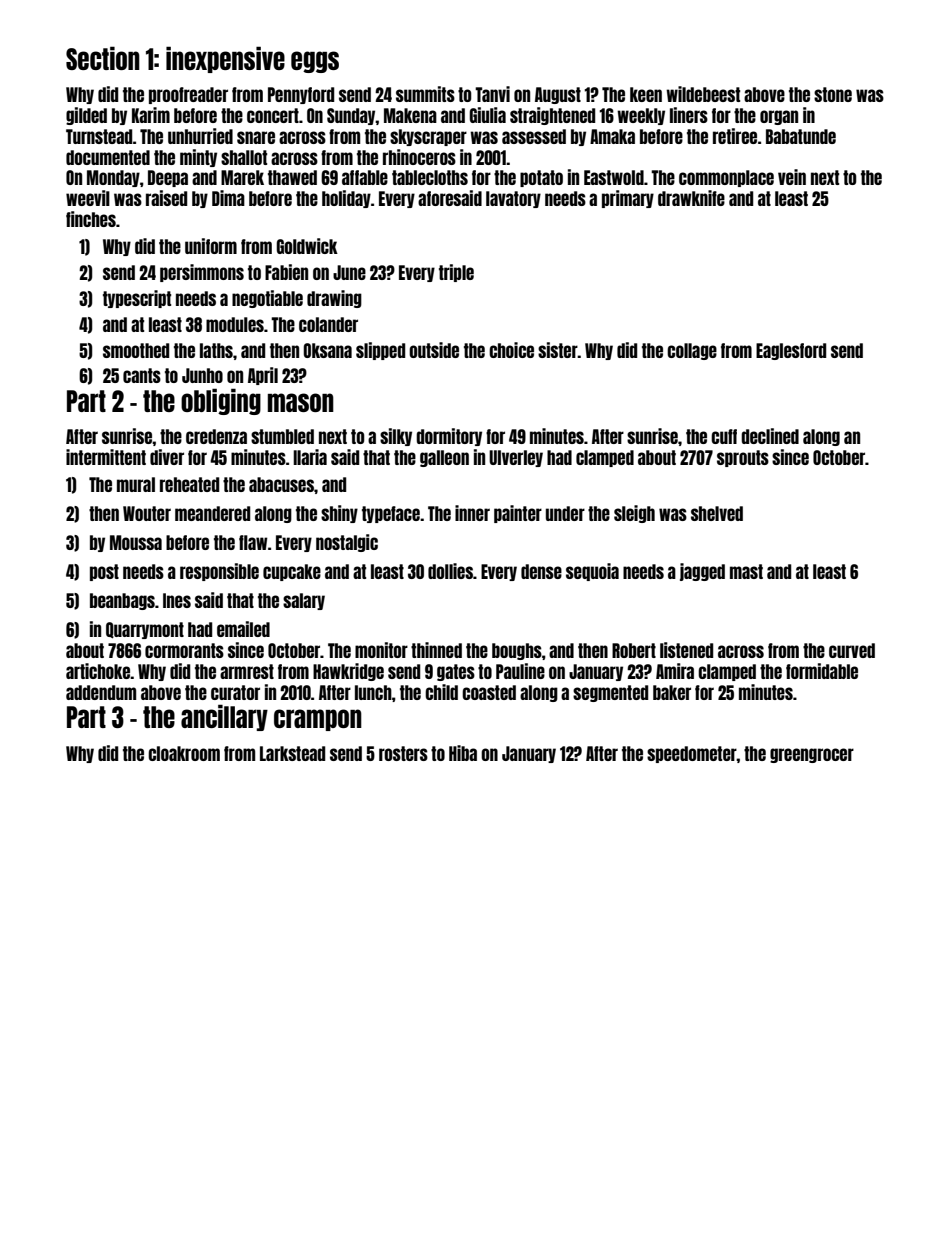  What do you see at coordinates (852, 650) in the screenshot?
I see `curved` at bounding box center [852, 650].
